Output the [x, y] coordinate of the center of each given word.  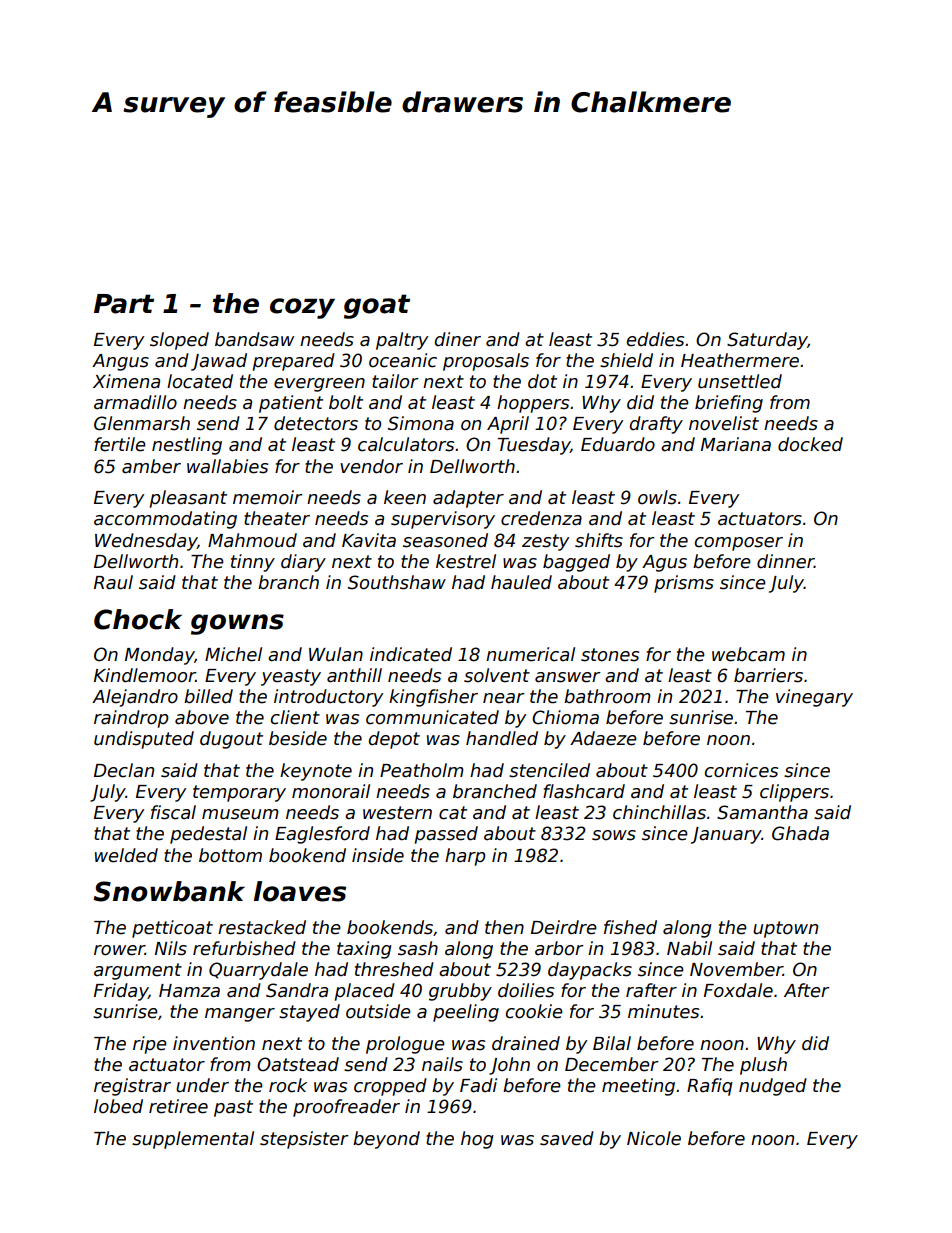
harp [465, 857]
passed [446, 835]
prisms [684, 584]
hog [477, 1140]
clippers [794, 793]
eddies [655, 339]
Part [124, 304]
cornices [741, 770]
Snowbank [169, 891]
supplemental [193, 1140]
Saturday [767, 341]
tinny [253, 563]
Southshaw [397, 582]
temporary [239, 793]
